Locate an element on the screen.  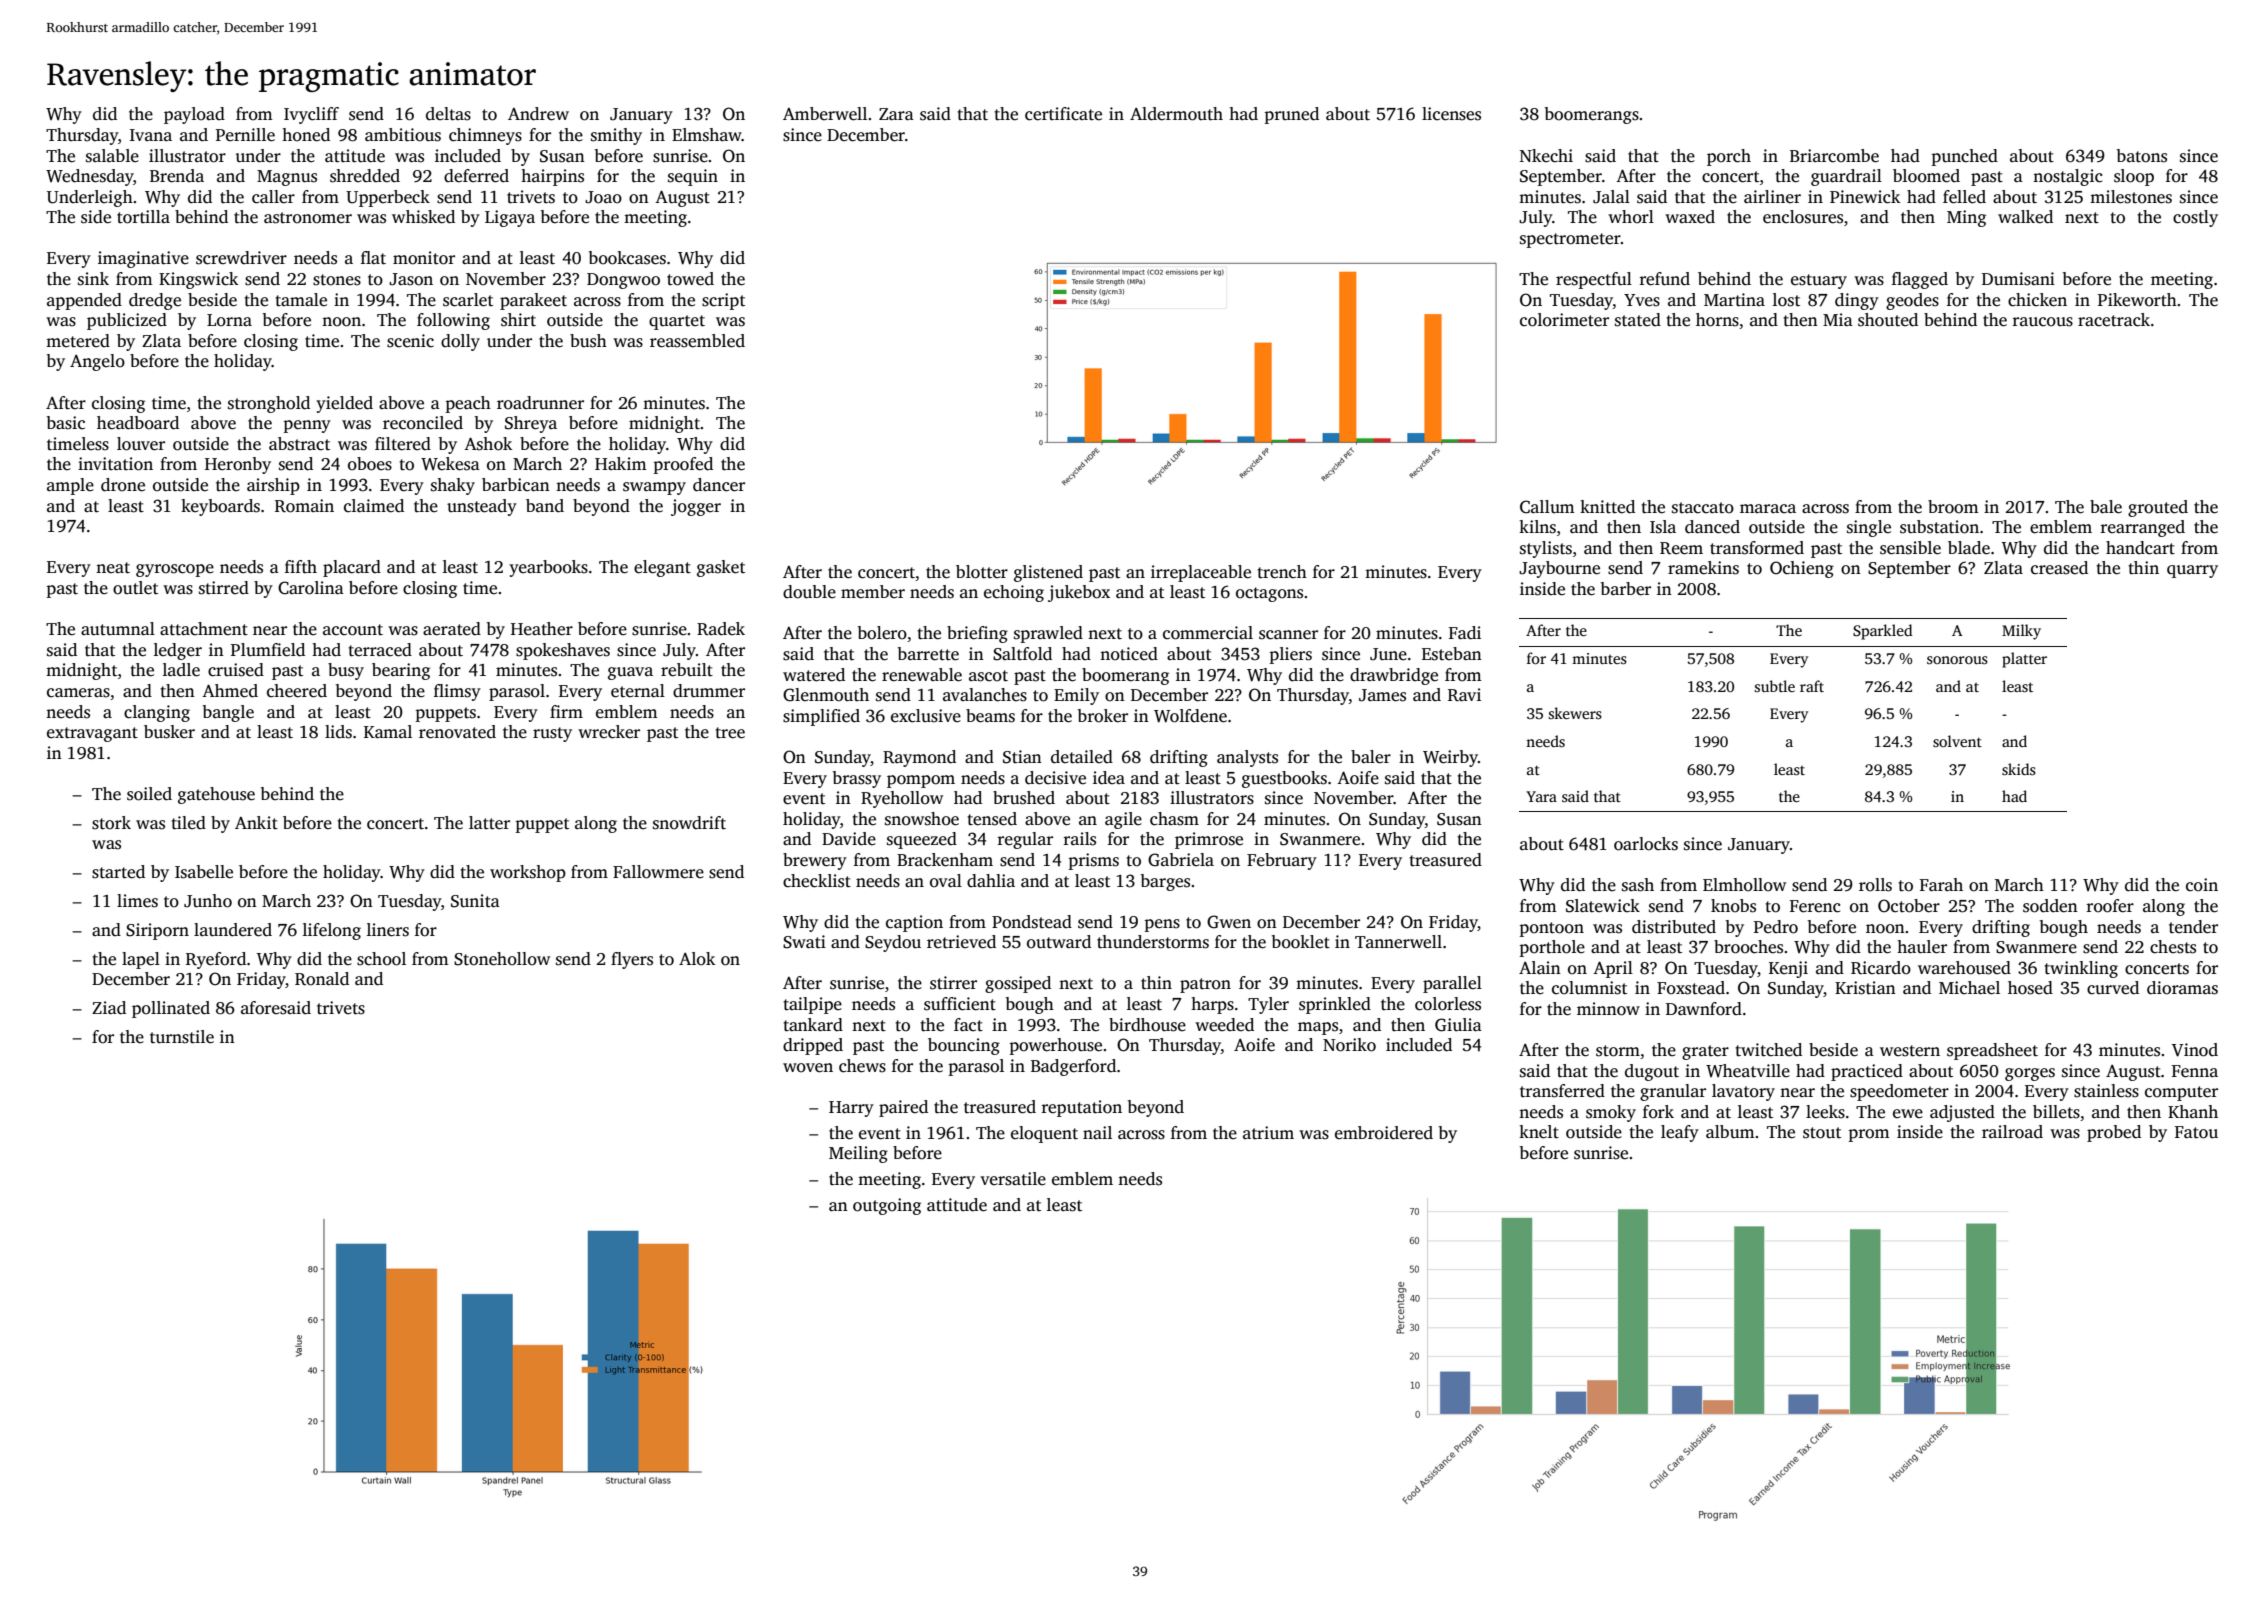
broom is located at coordinates (1953, 507).
